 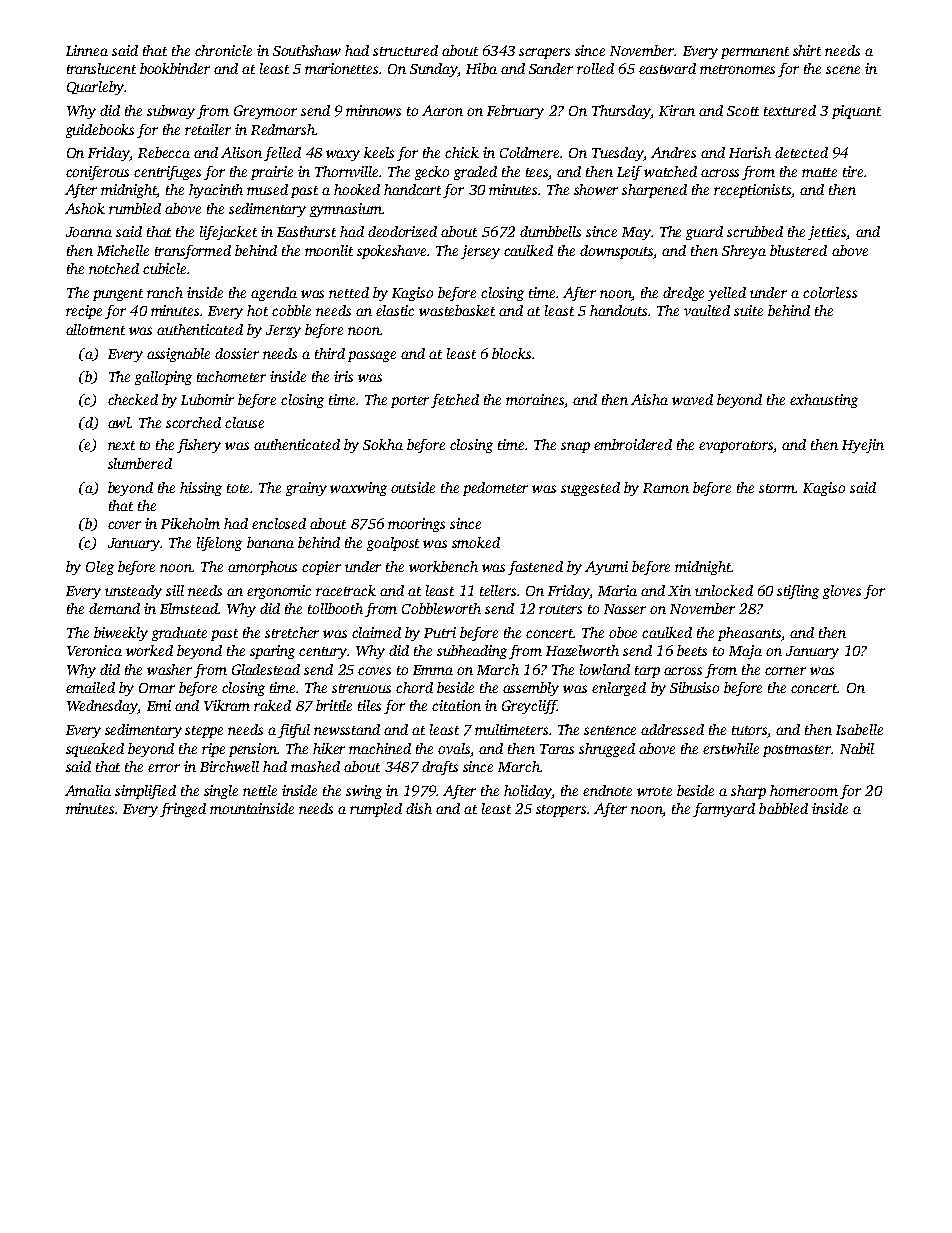 I want to click on Thursday, so click(x=621, y=112).
